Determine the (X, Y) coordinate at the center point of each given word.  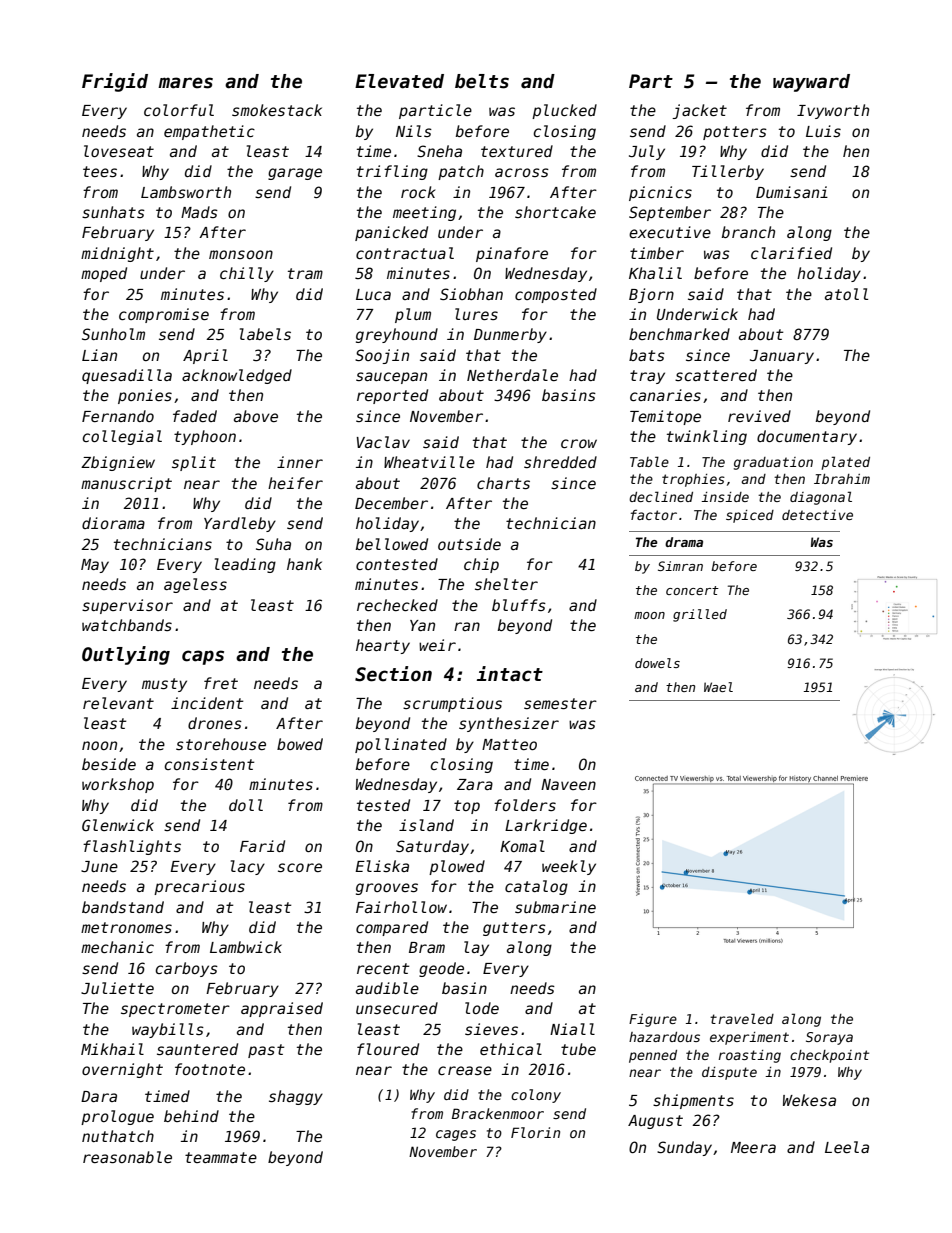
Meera (753, 1147)
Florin (535, 1132)
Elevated (399, 81)
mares (185, 83)
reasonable (127, 1157)
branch (748, 232)
